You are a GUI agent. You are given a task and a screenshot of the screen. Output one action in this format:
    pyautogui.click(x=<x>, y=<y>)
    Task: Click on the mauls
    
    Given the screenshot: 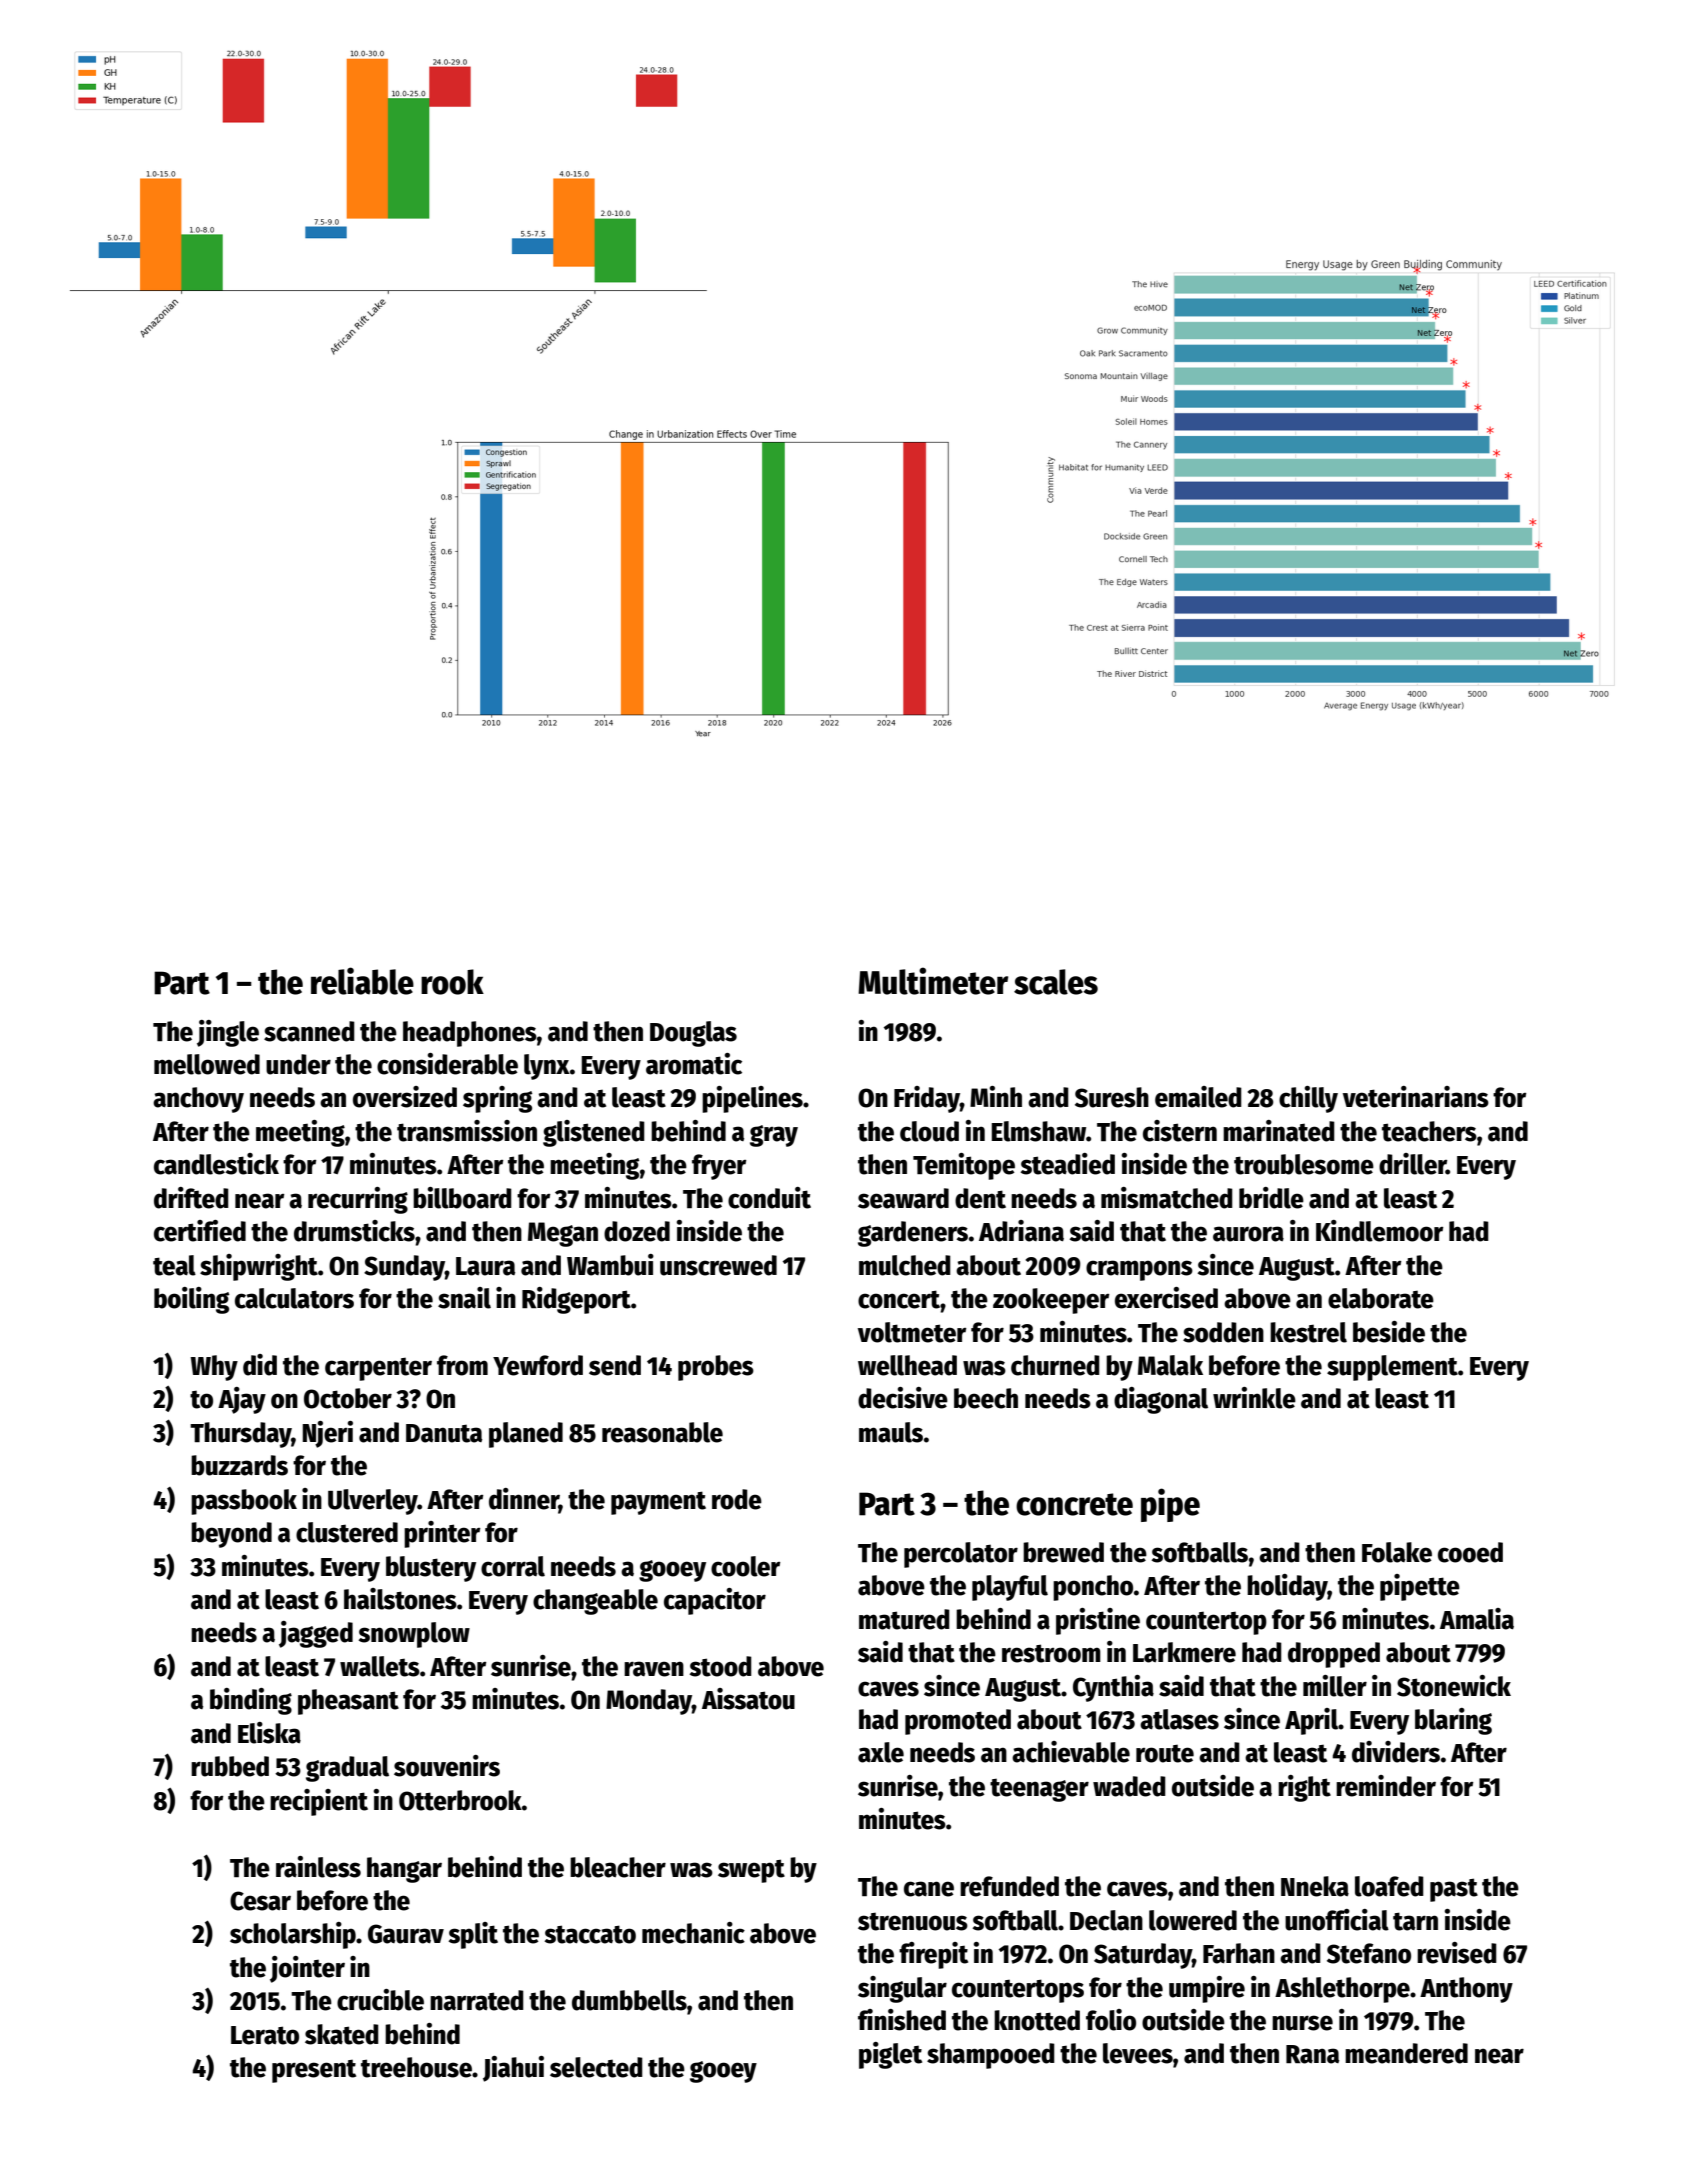 What is the action you would take?
    pyautogui.click(x=891, y=1432)
